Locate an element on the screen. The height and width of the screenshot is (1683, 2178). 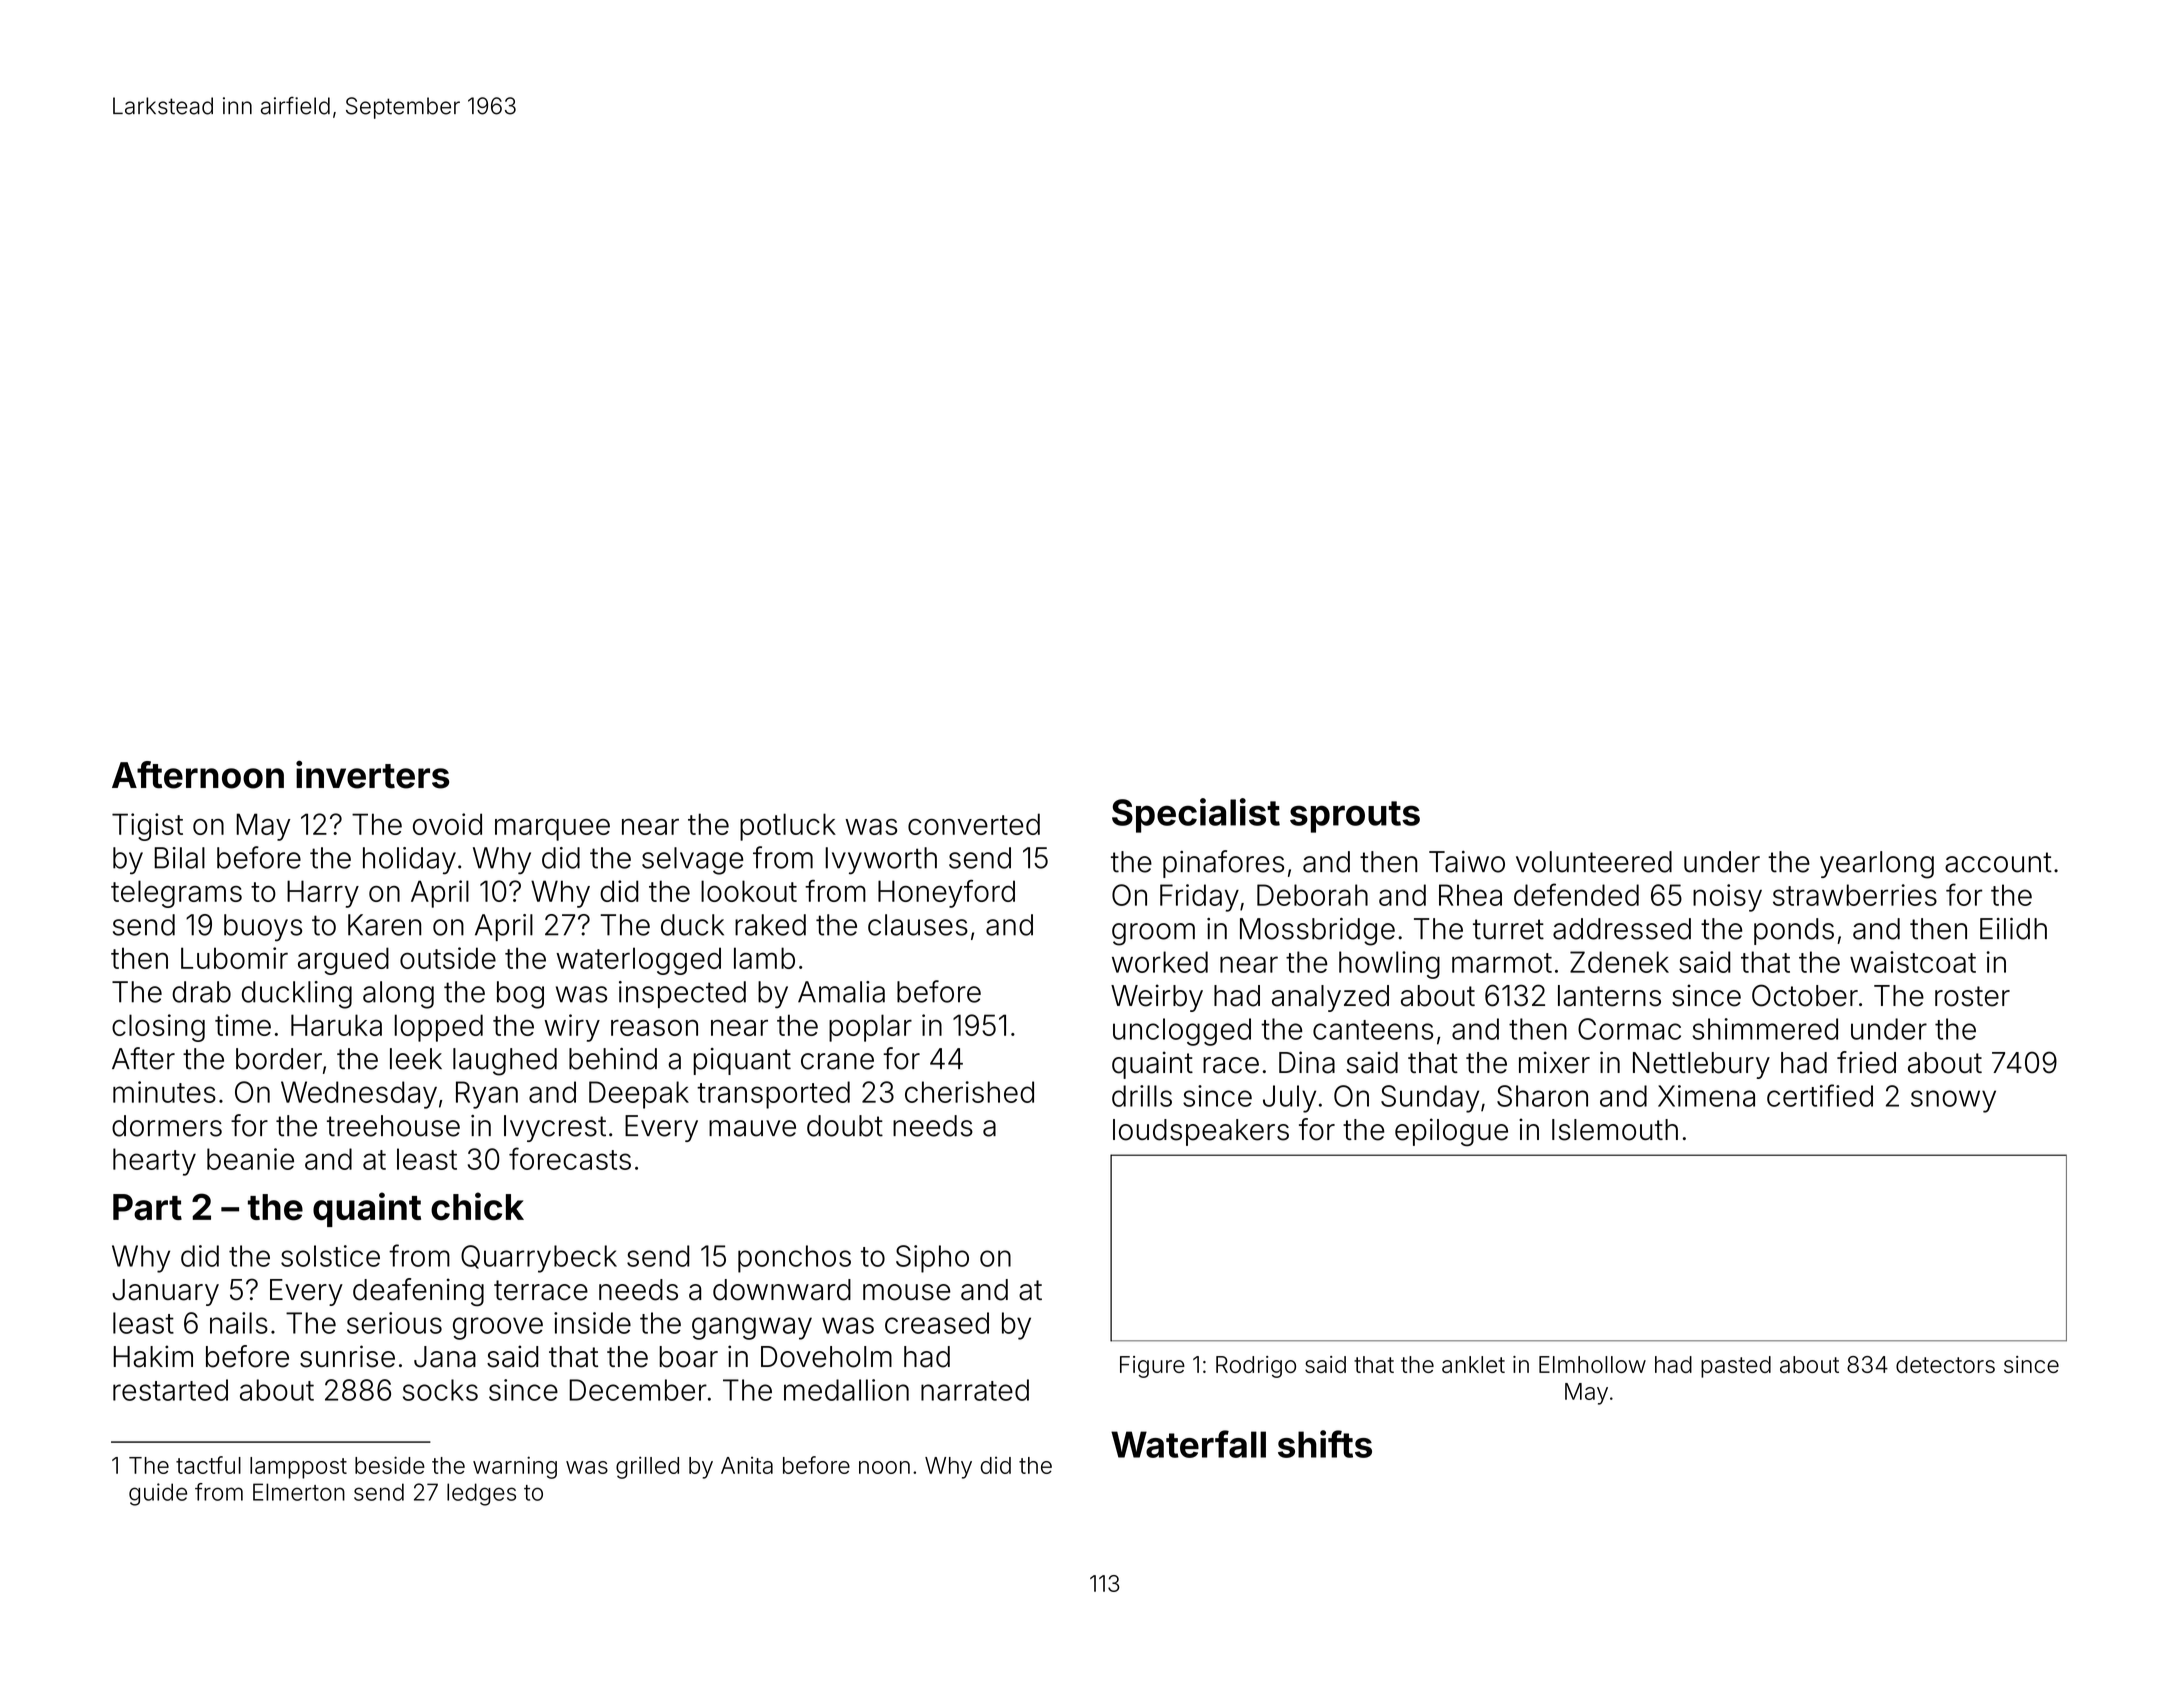
epilogue is located at coordinates (1451, 1132).
